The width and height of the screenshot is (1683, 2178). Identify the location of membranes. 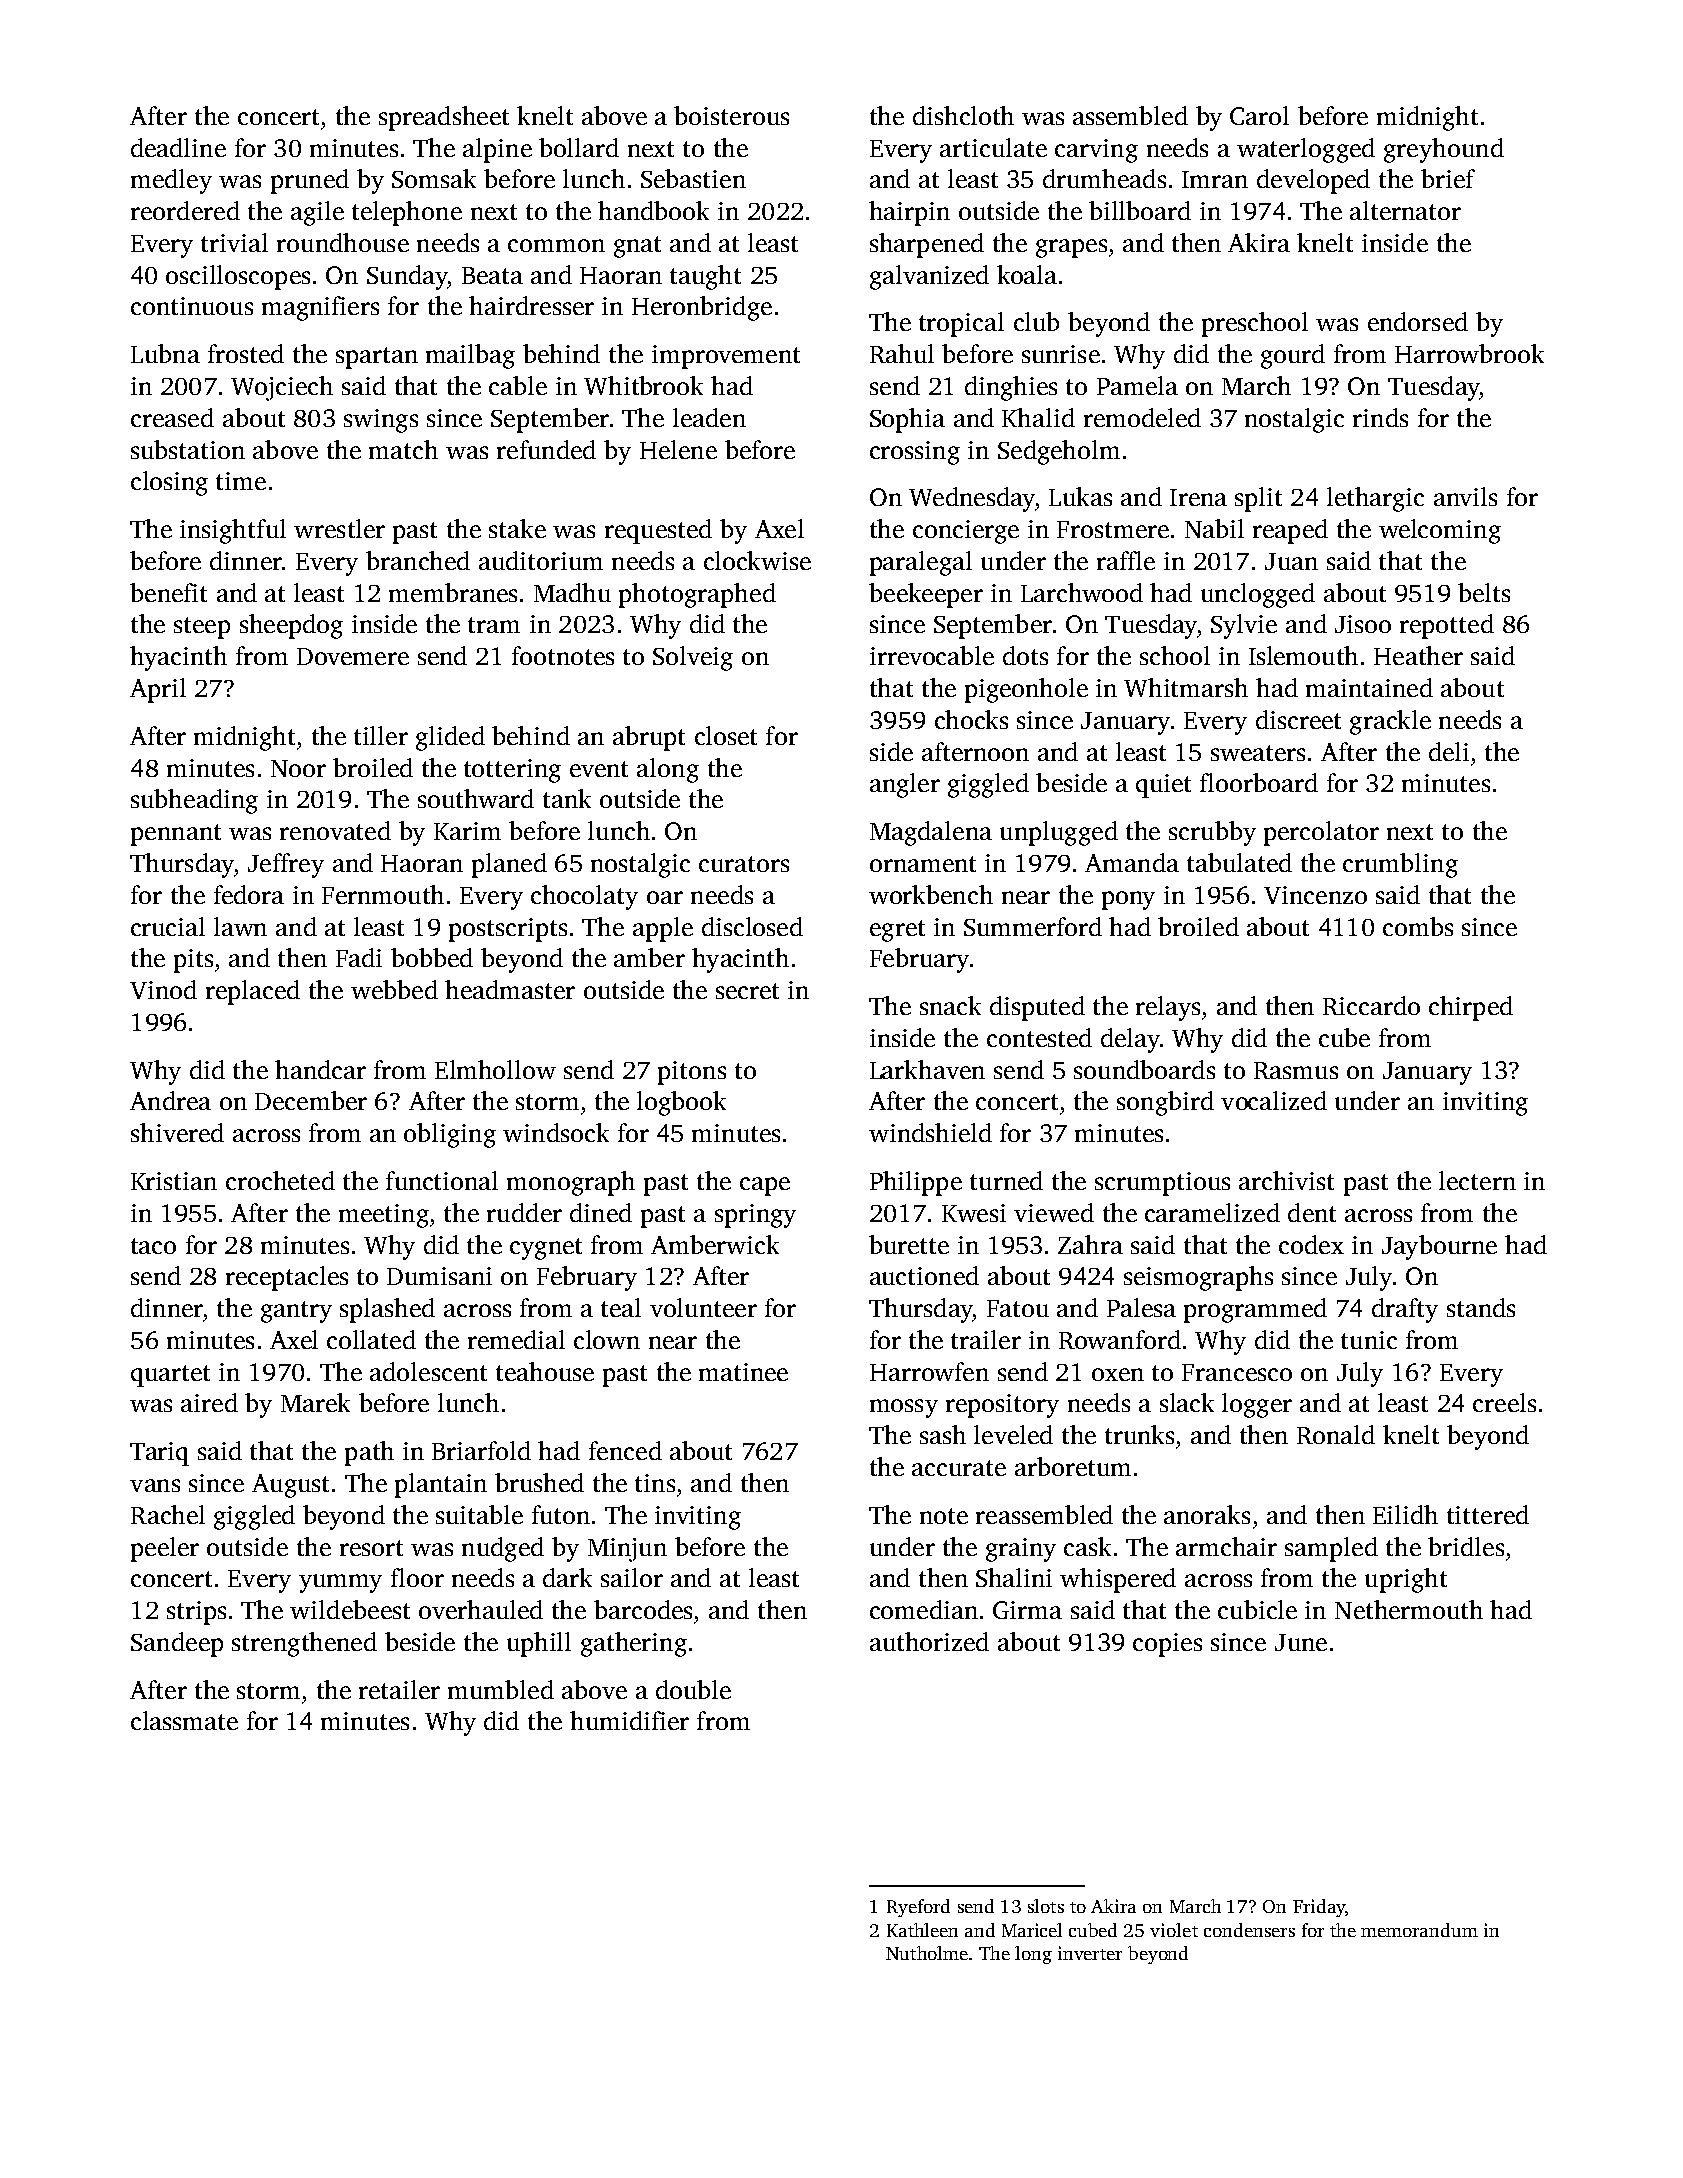
(453, 592).
